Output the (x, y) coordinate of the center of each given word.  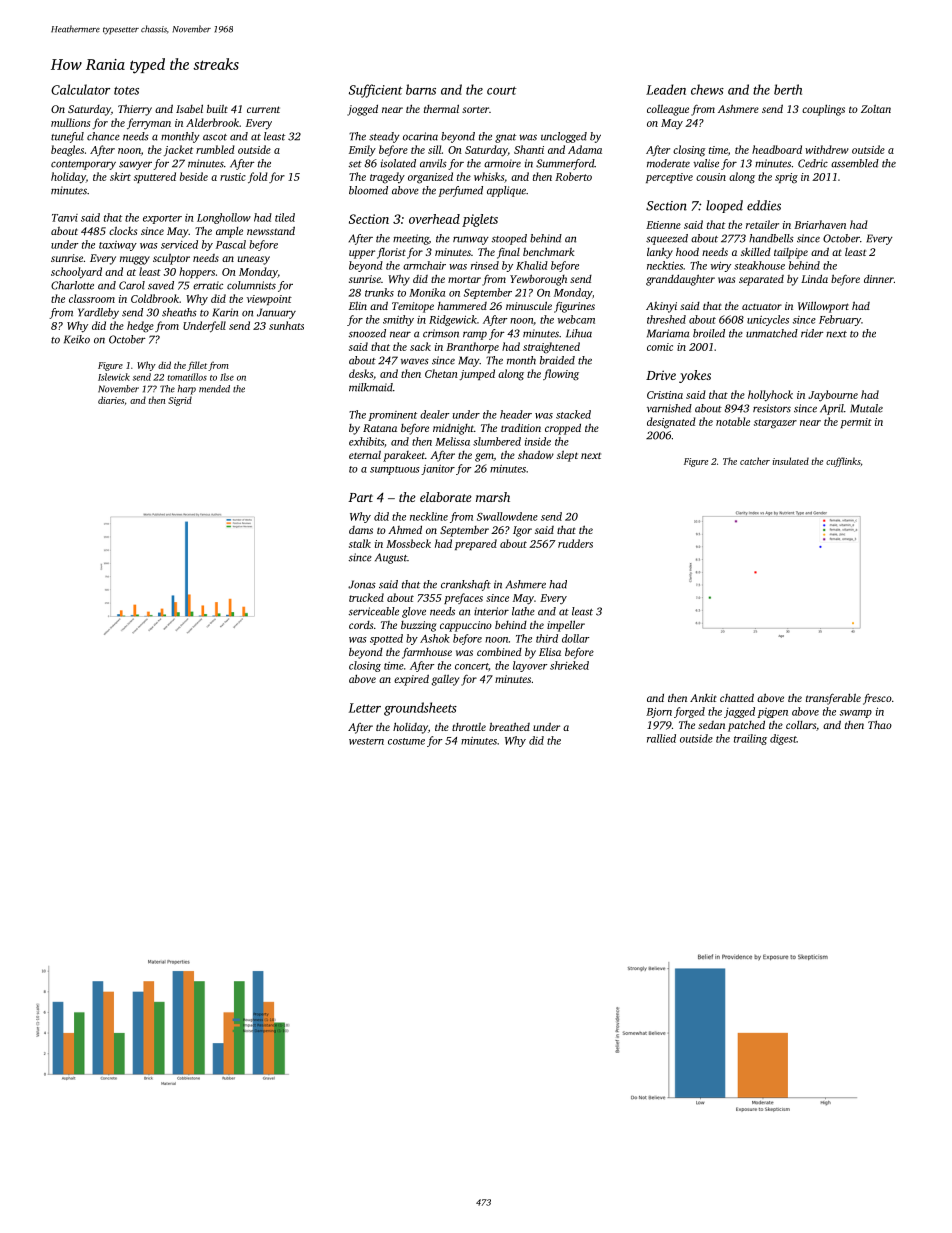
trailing (750, 739)
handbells (771, 238)
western (366, 741)
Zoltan (876, 108)
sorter (475, 109)
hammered (462, 306)
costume (406, 741)
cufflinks (843, 462)
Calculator (80, 89)
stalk (360, 543)
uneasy (254, 260)
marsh (493, 497)
